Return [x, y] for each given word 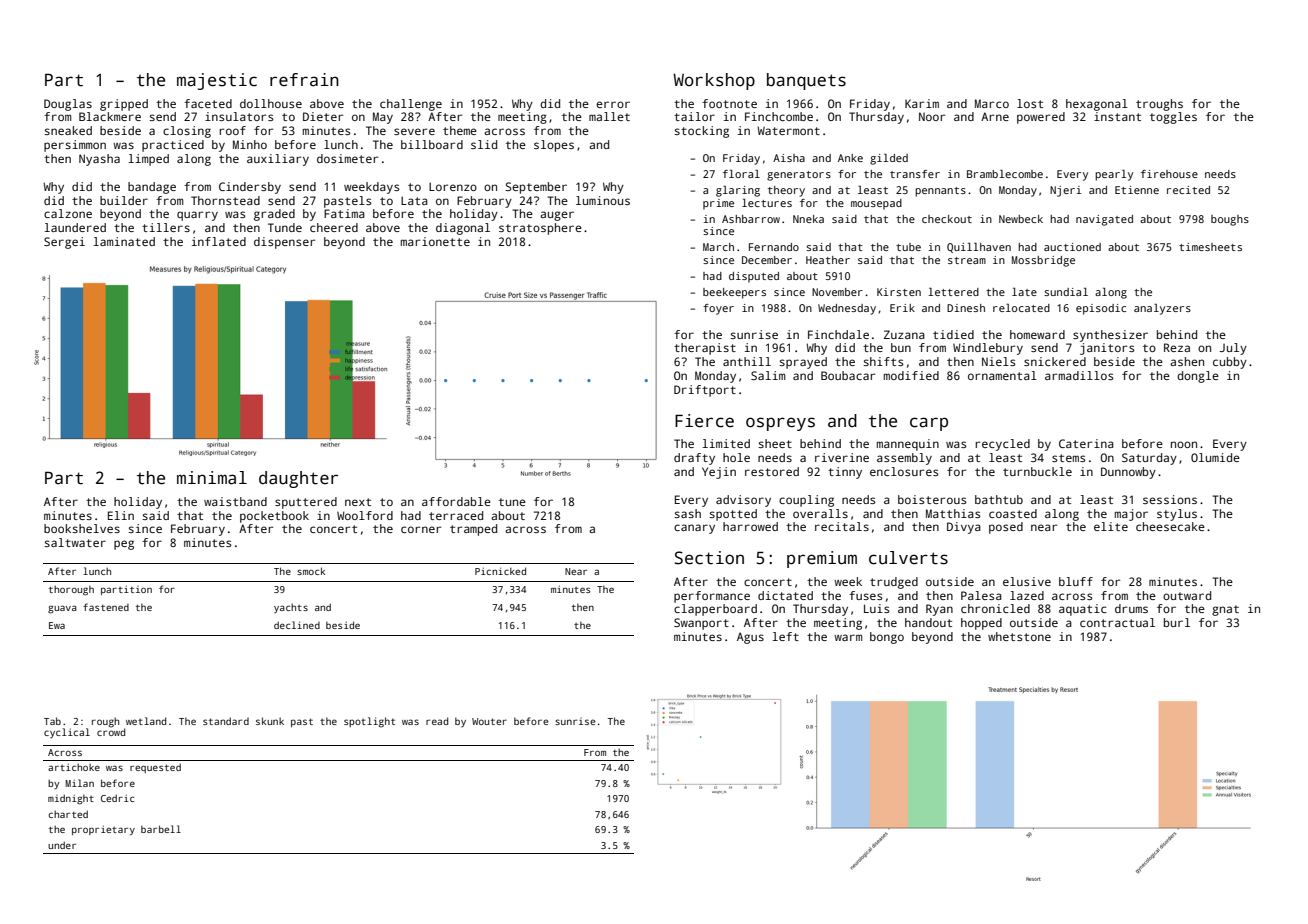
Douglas [68, 105]
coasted [1013, 513]
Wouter [489, 721]
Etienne [1137, 190]
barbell [161, 829]
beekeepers [734, 293]
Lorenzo [453, 186]
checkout [947, 219]
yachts [291, 608]
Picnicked [500, 571]
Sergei [64, 243]
